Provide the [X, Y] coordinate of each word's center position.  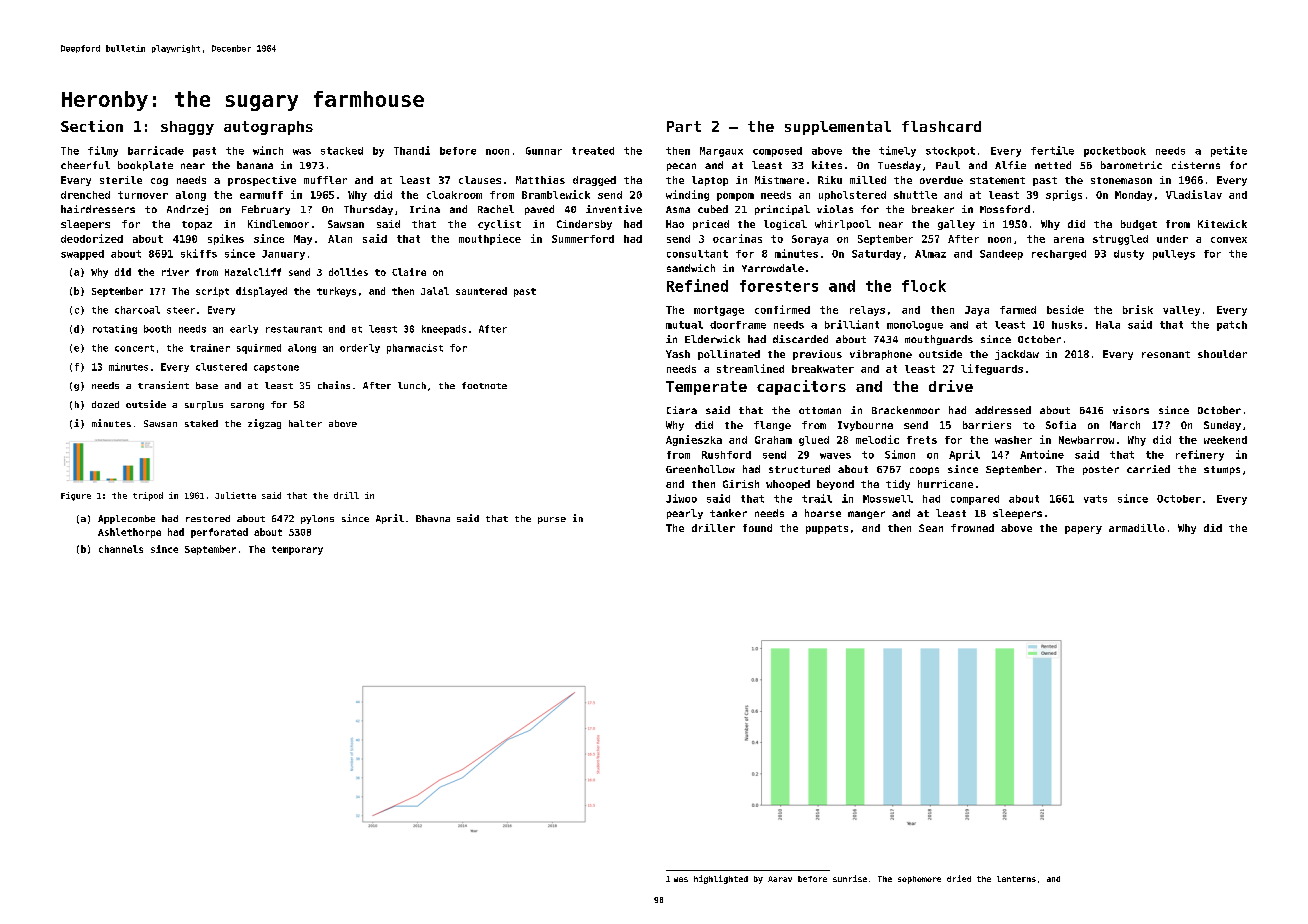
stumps [1222, 470]
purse [552, 520]
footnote [484, 385]
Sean [931, 528]
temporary [297, 550]
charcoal [137, 310]
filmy [103, 151]
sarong [247, 406]
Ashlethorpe [129, 533]
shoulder [1222, 354]
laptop [710, 181]
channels [121, 549]
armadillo [1137, 528]
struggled [1120, 240]
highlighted [721, 879]
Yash [678, 354]
